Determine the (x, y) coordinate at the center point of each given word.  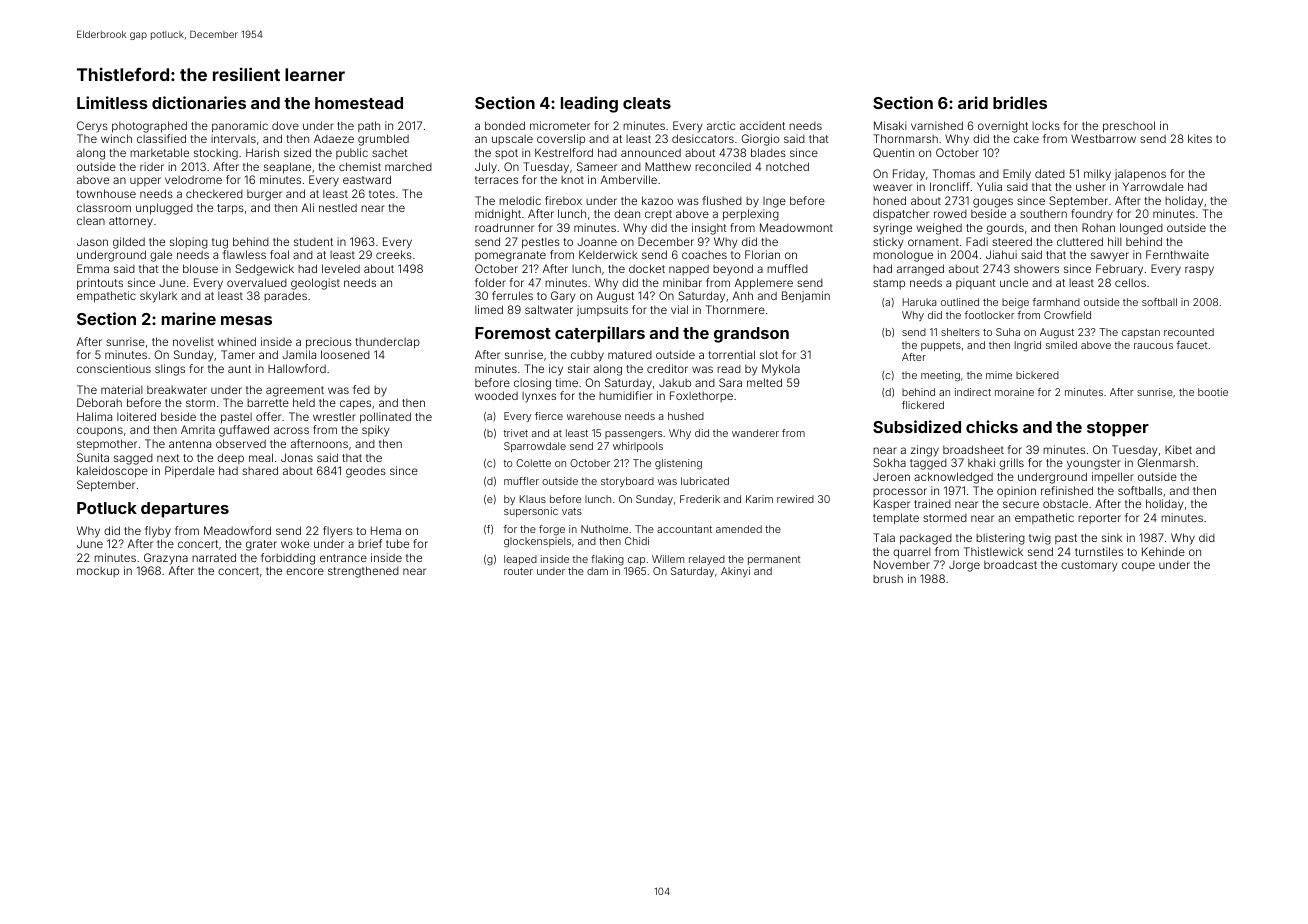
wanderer (755, 433)
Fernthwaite (1177, 254)
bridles (1020, 102)
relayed (707, 560)
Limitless (112, 102)
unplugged (164, 209)
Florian (762, 254)
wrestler (334, 416)
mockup (98, 572)
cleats (647, 103)
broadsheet (973, 449)
